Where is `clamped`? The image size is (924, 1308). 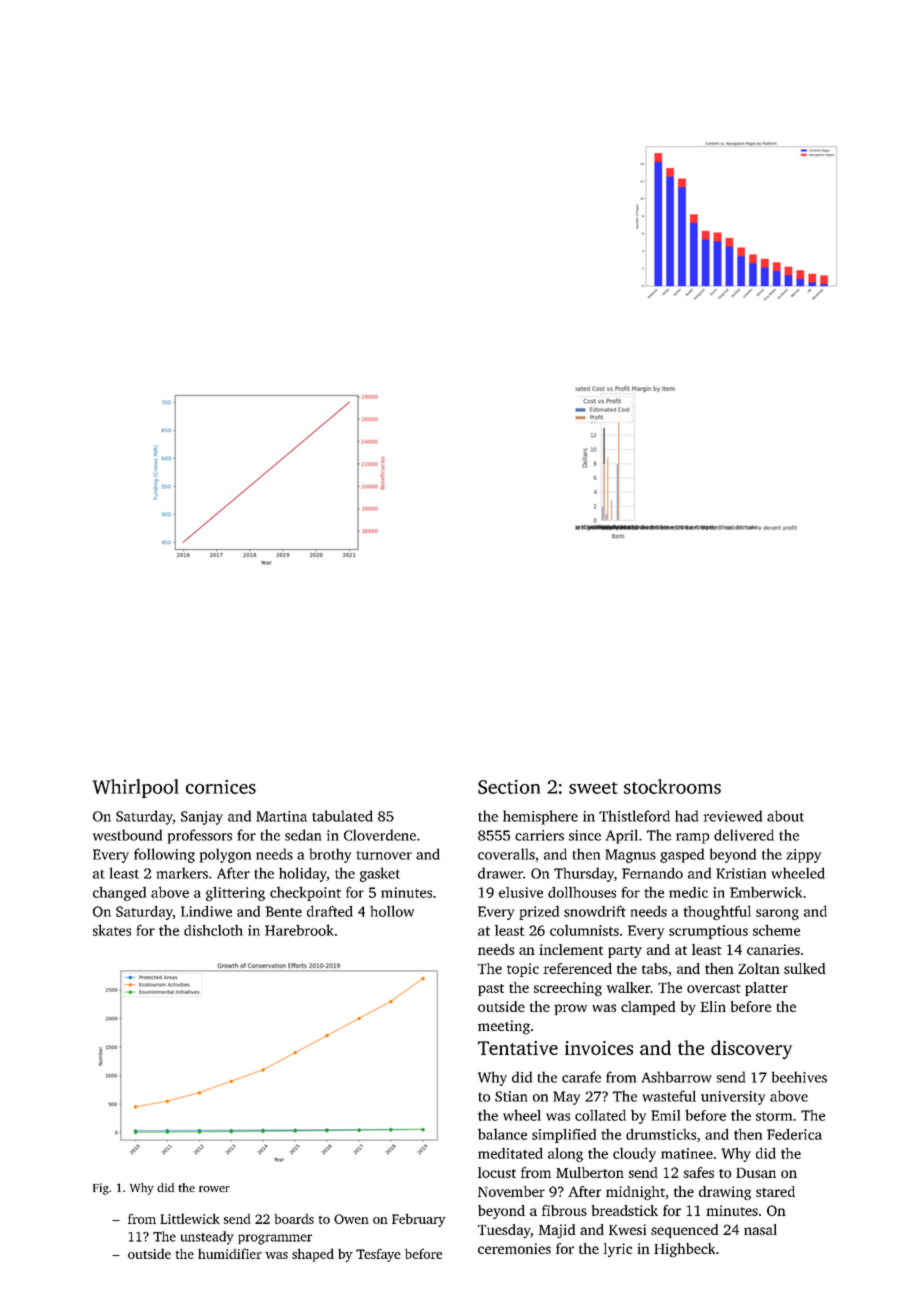
clamped is located at coordinates (648, 1008).
